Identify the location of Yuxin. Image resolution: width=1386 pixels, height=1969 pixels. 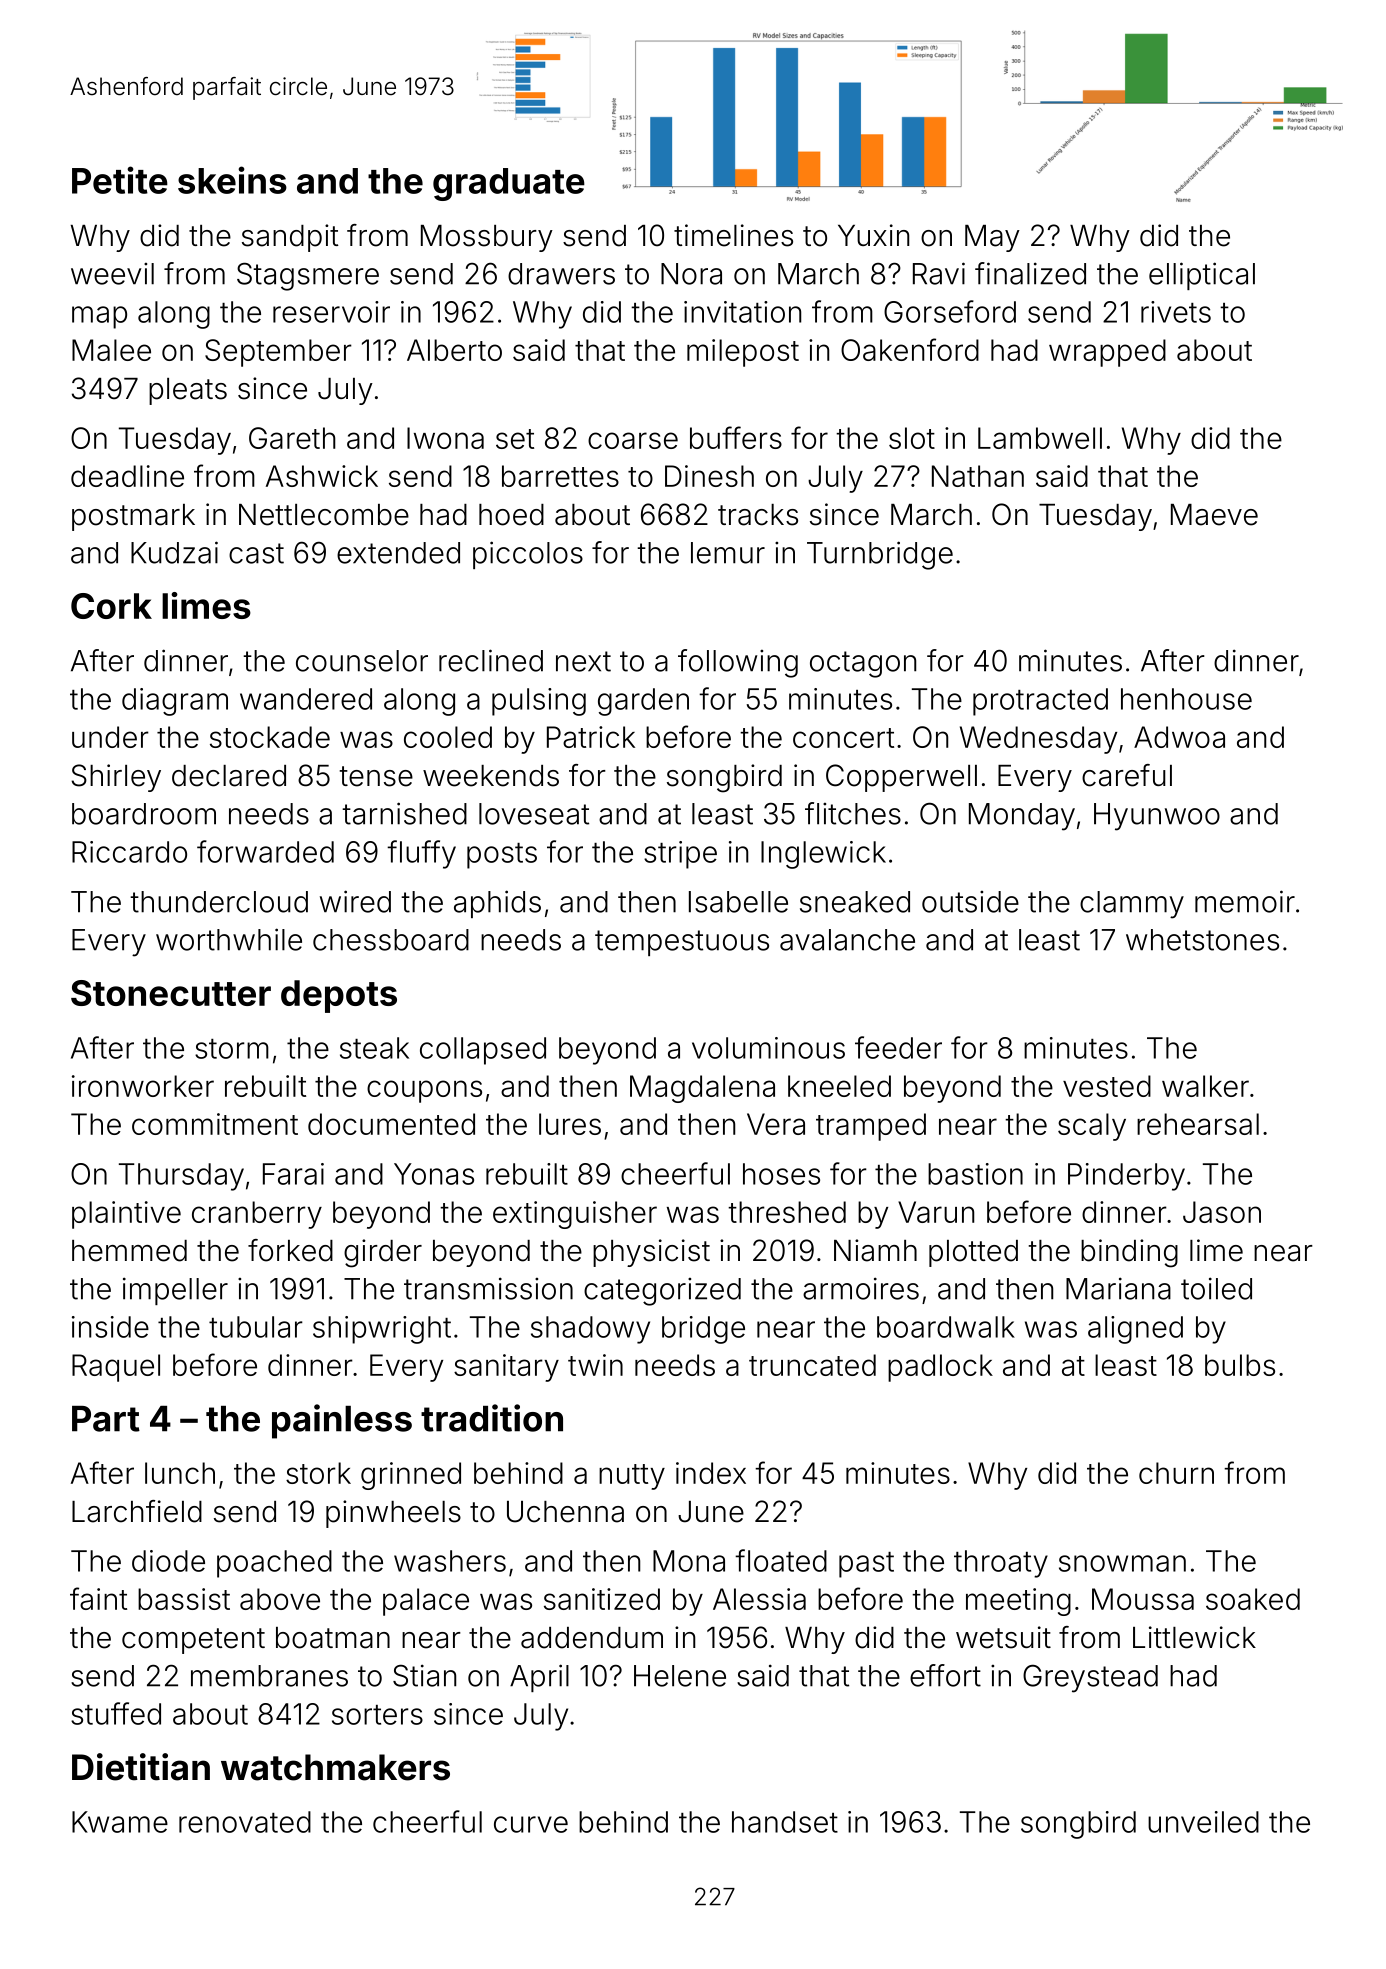
(873, 235).
